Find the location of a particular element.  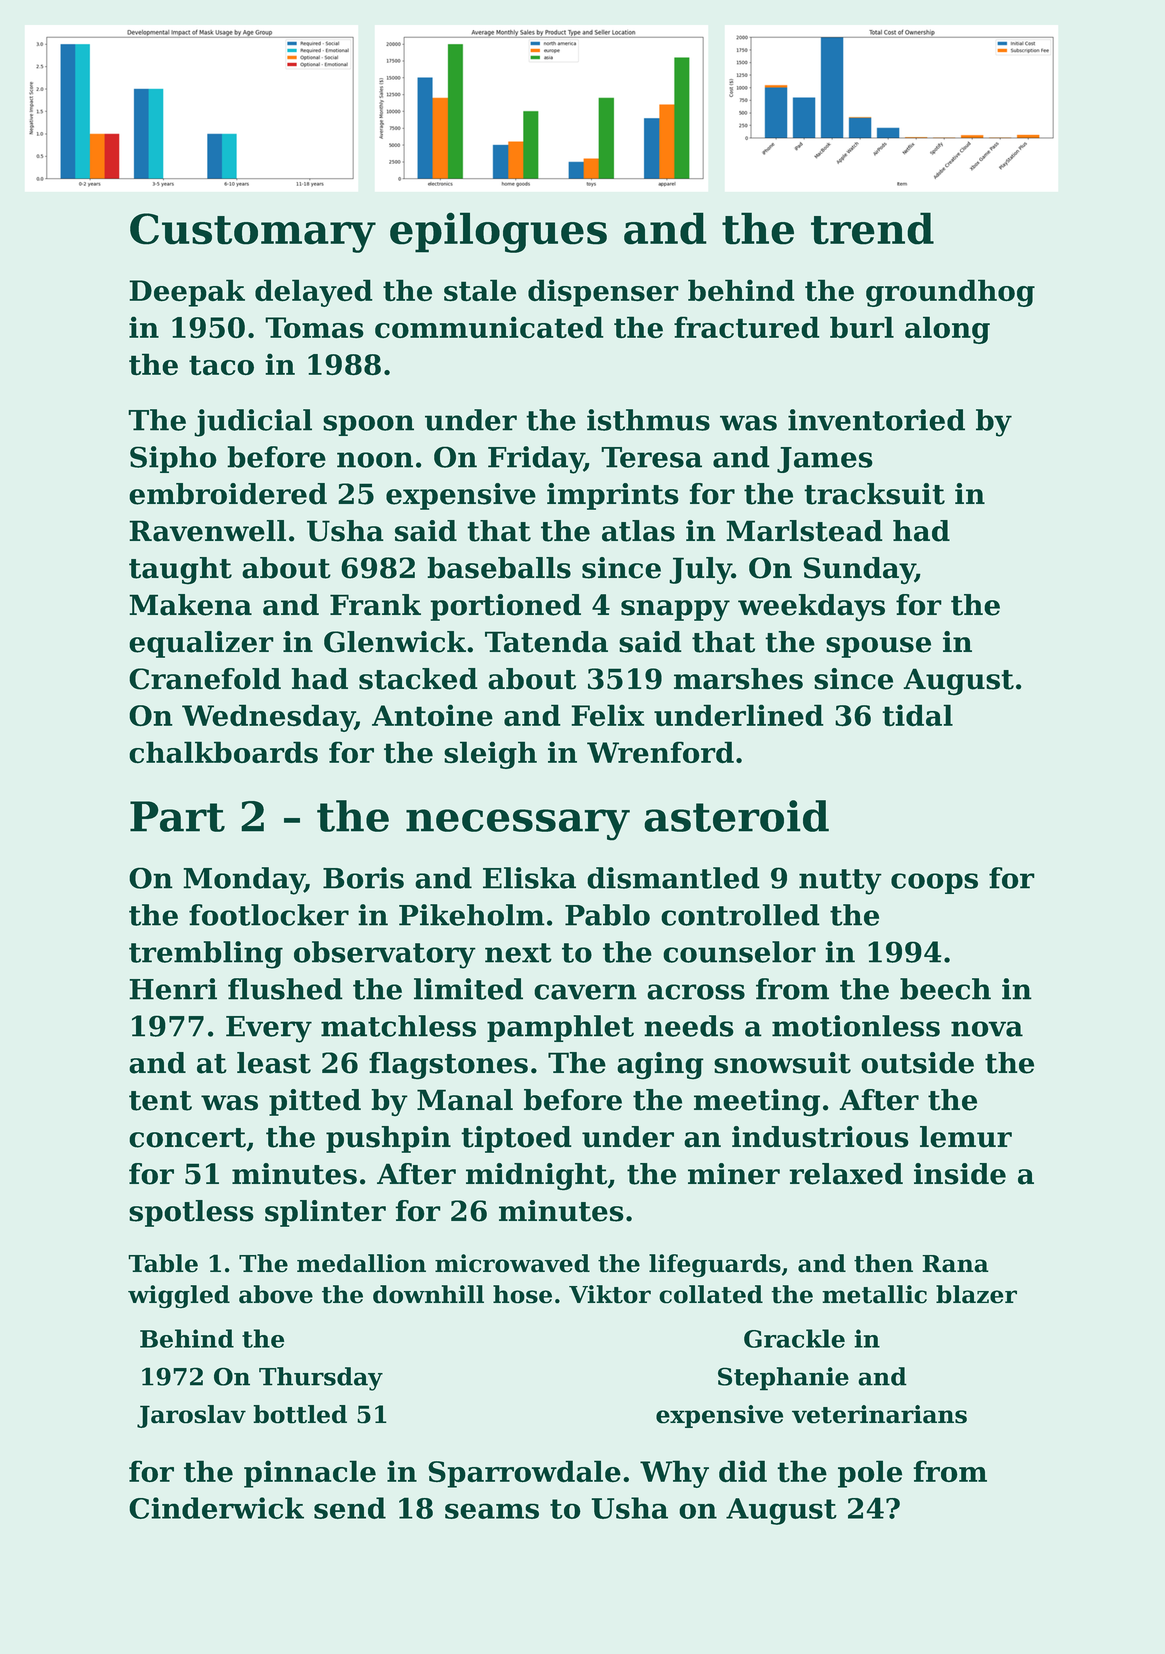

taco is located at coordinates (221, 365).
